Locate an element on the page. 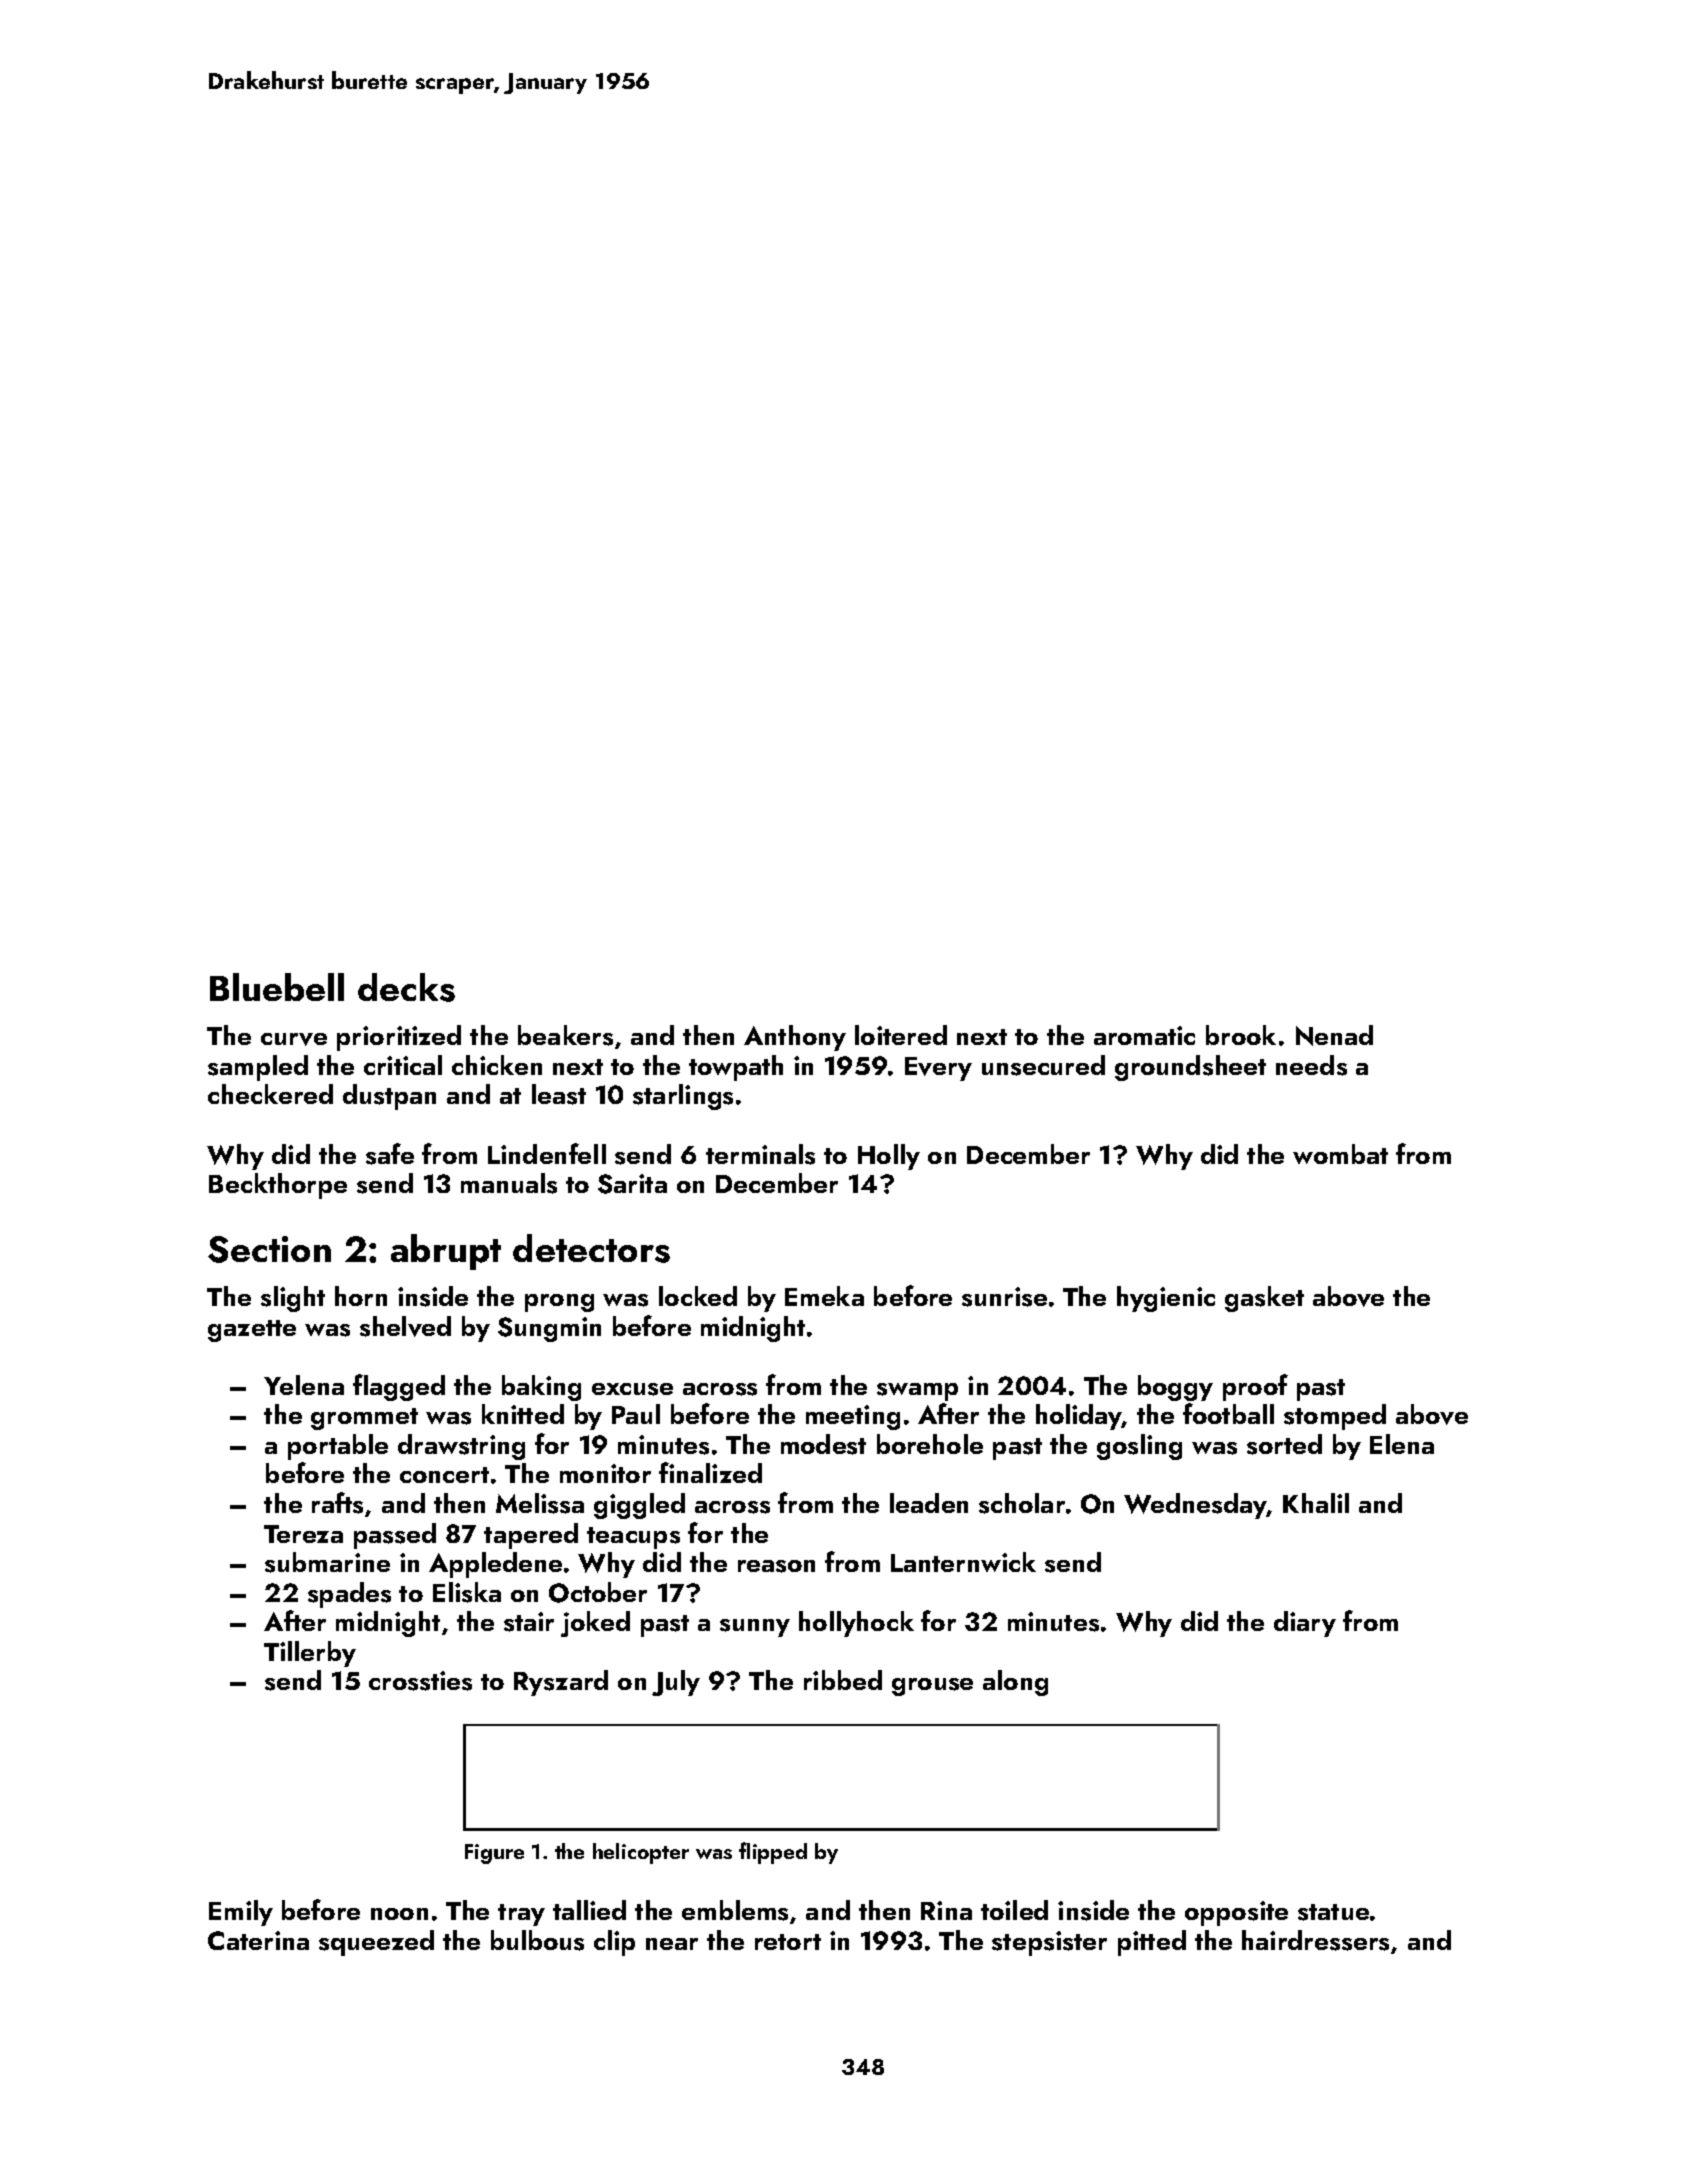  Bluebell is located at coordinates (277, 987).
